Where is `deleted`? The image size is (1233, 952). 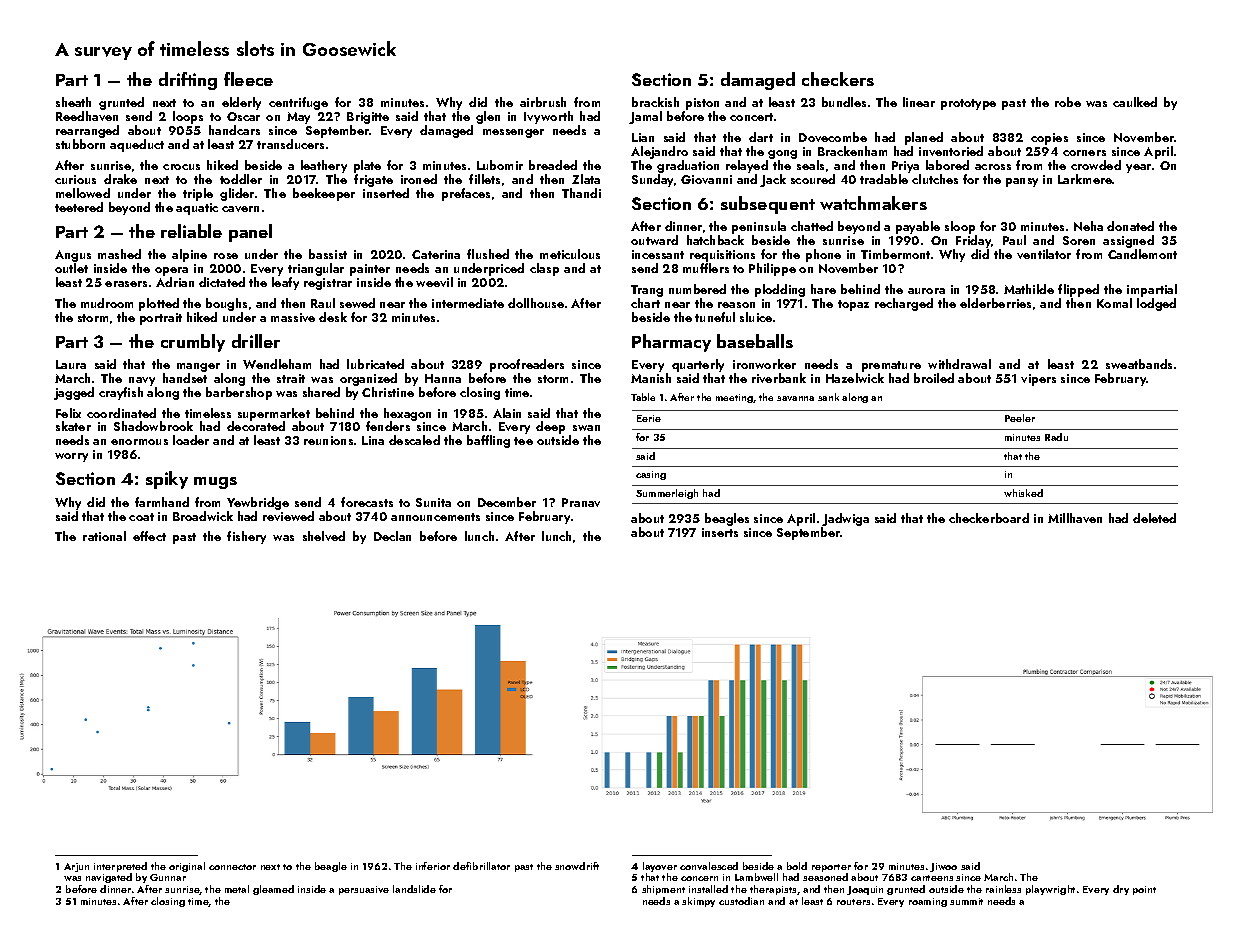 deleted is located at coordinates (1154, 518).
